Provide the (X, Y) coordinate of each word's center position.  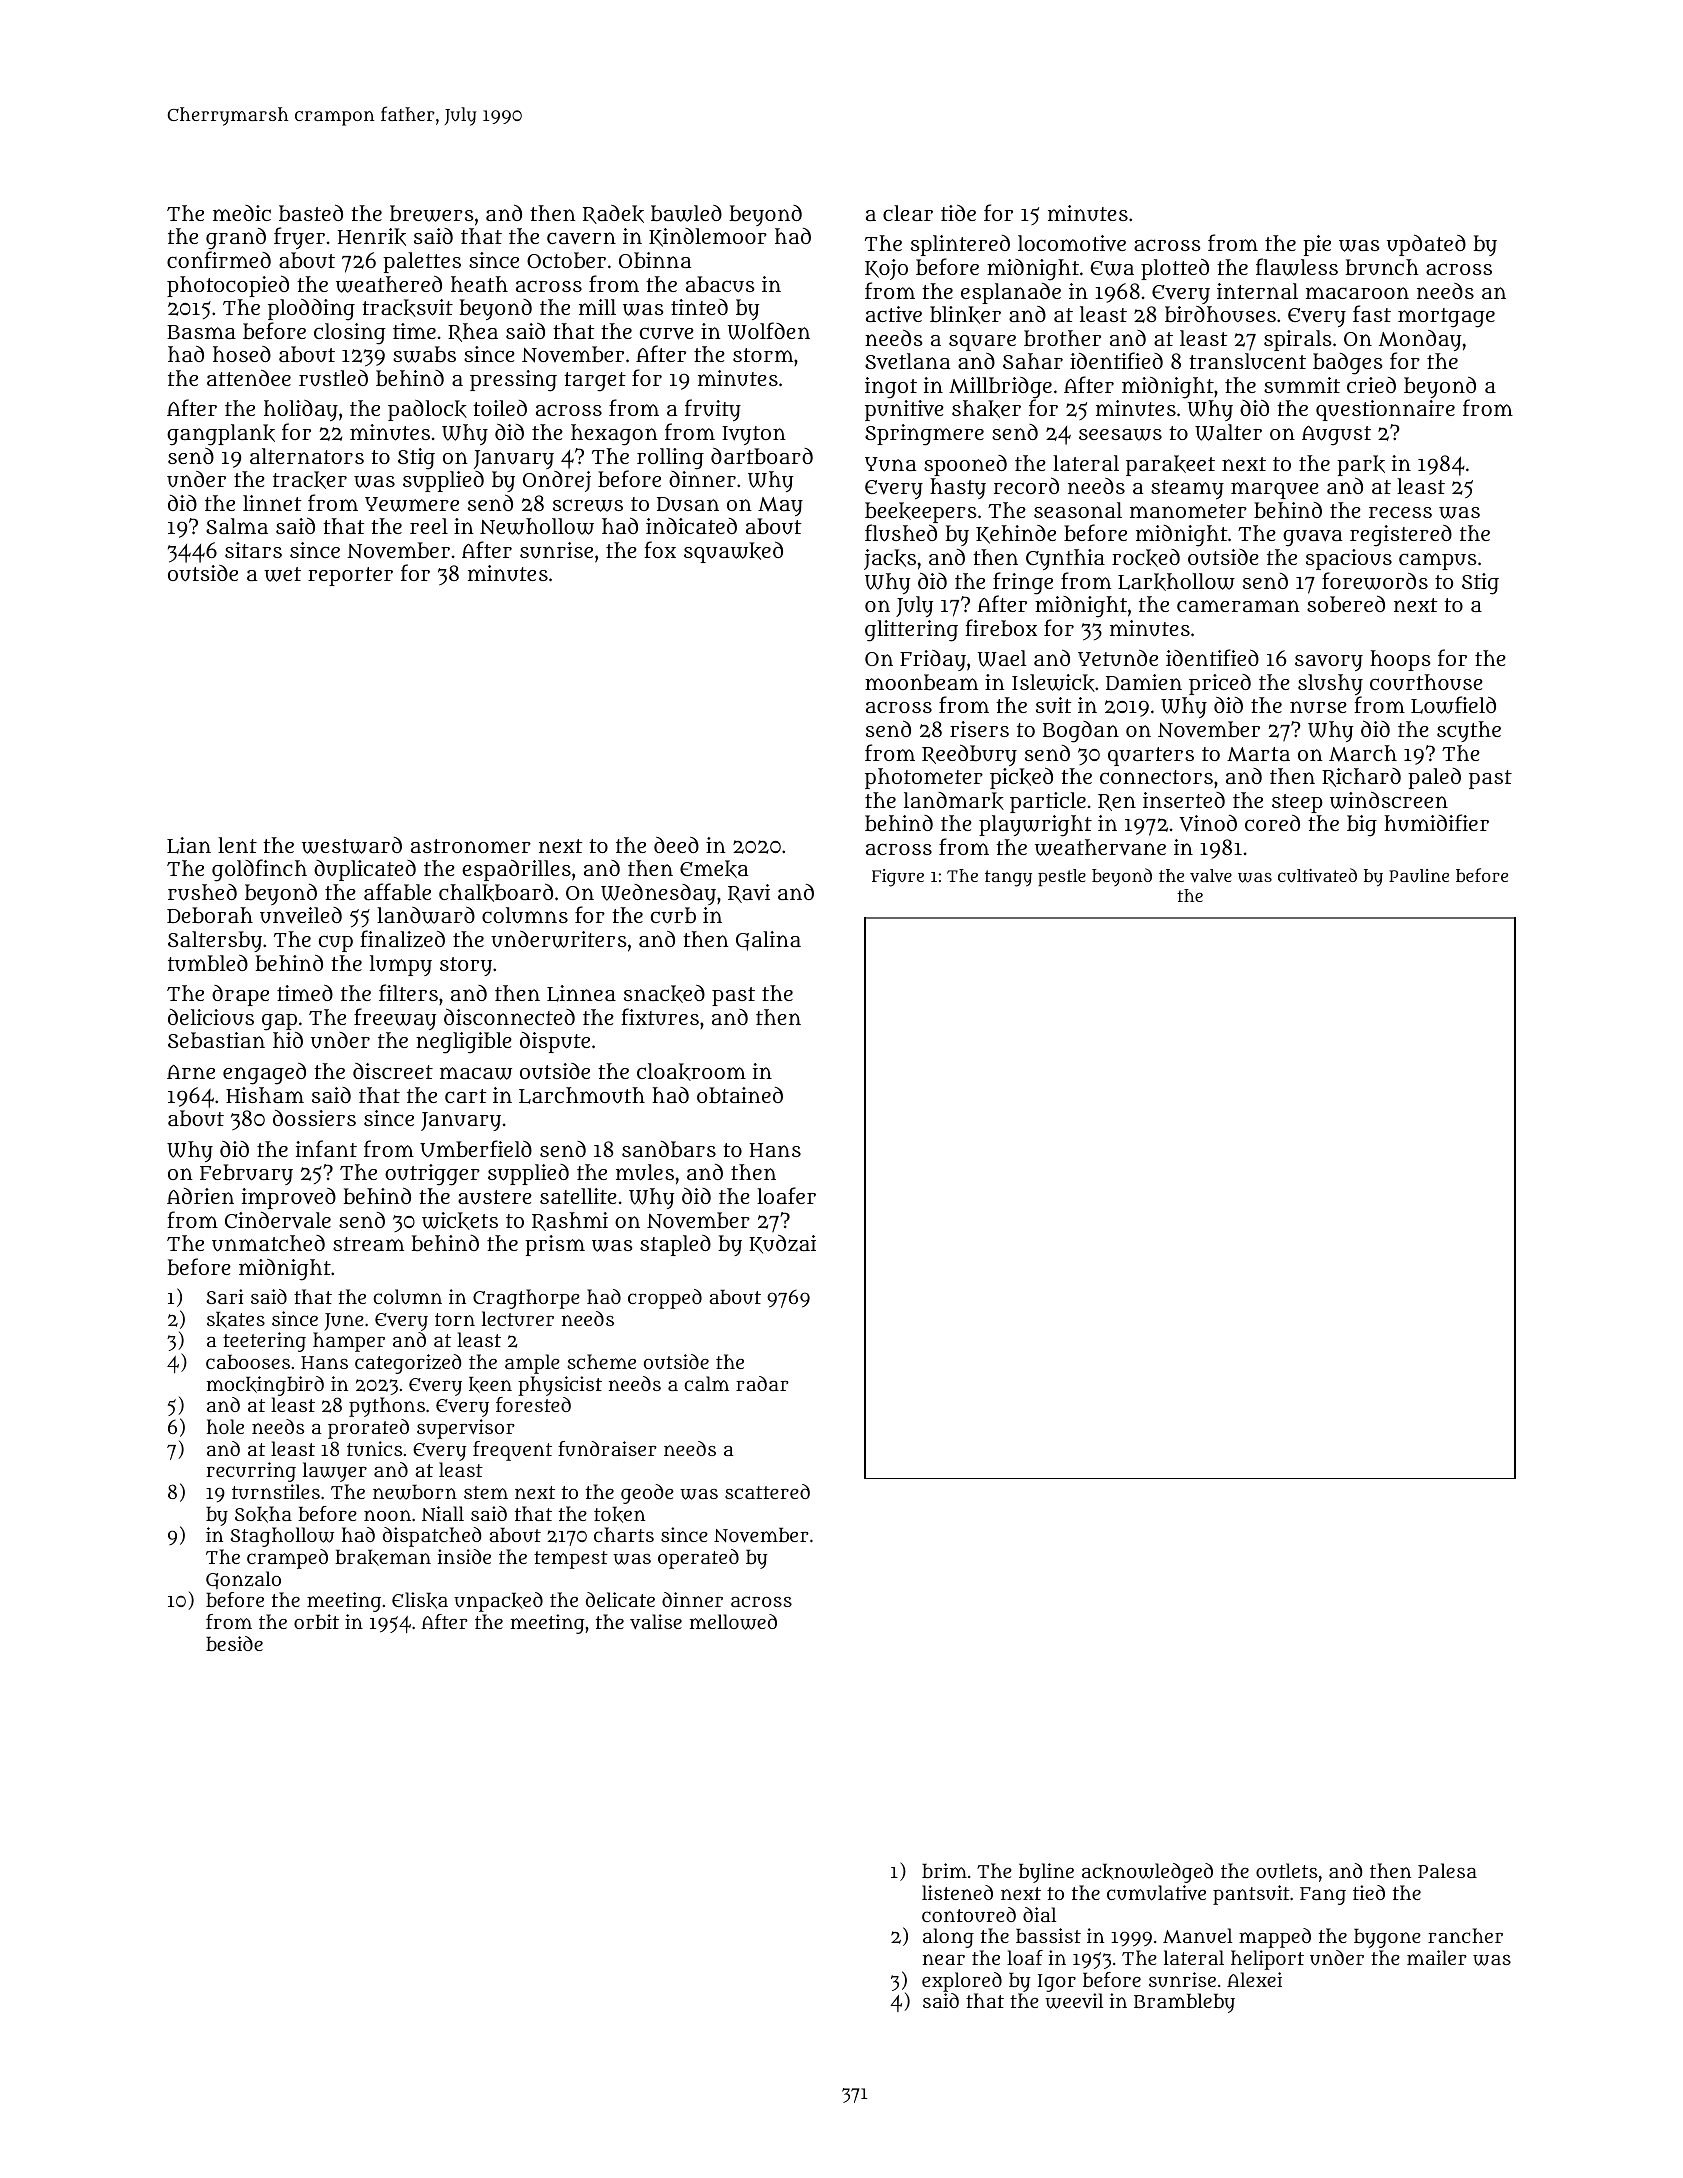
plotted (1175, 269)
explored (962, 1982)
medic (242, 213)
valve (1211, 875)
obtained (740, 1095)
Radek (613, 214)
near (944, 1959)
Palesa (1447, 1870)
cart (465, 1096)
